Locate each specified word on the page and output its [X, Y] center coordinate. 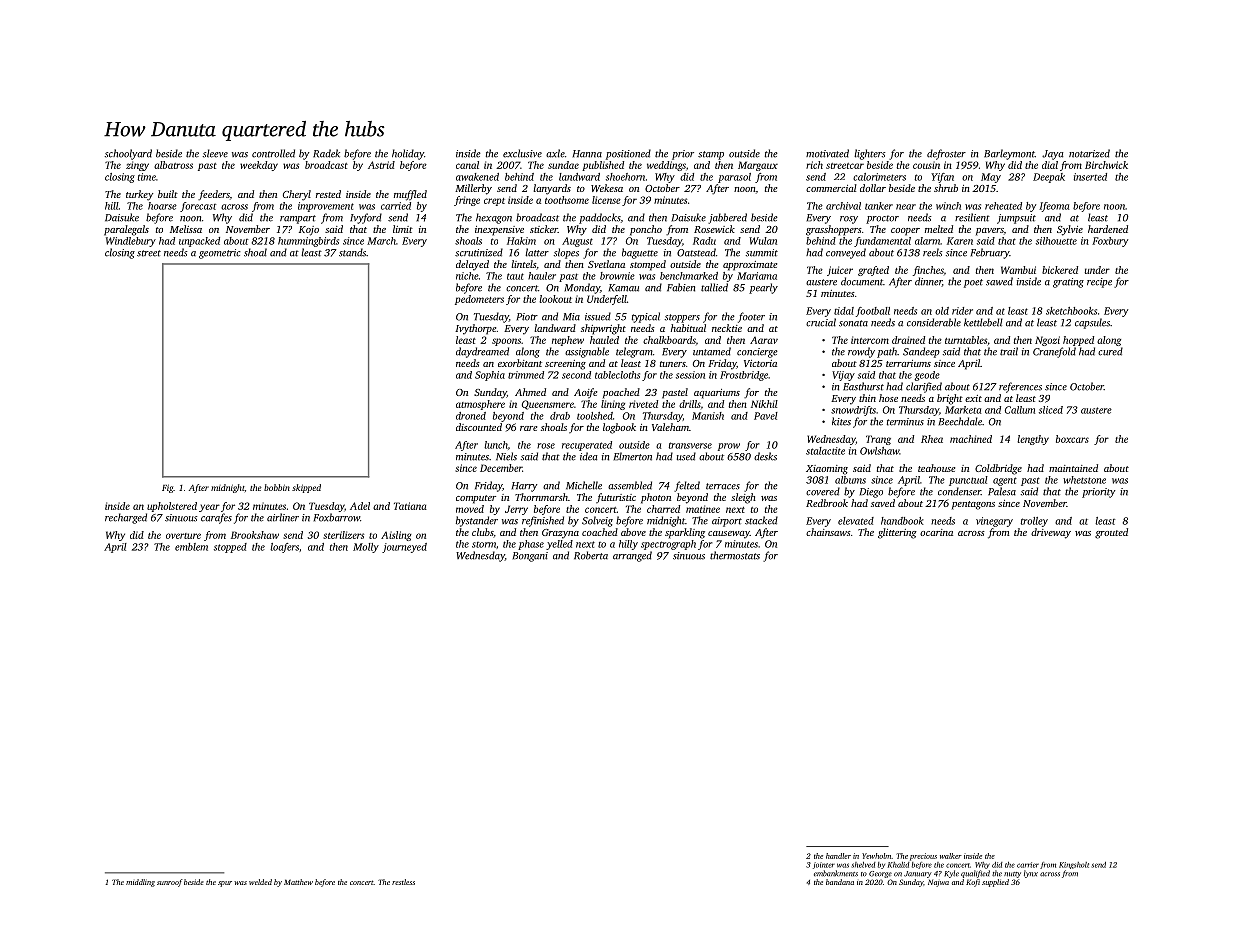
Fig [168, 488]
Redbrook [827, 503]
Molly [366, 548]
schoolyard [128, 154]
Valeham [670, 427]
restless [403, 882]
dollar [873, 188]
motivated [827, 153]
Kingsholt [1074, 865]
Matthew [298, 882]
